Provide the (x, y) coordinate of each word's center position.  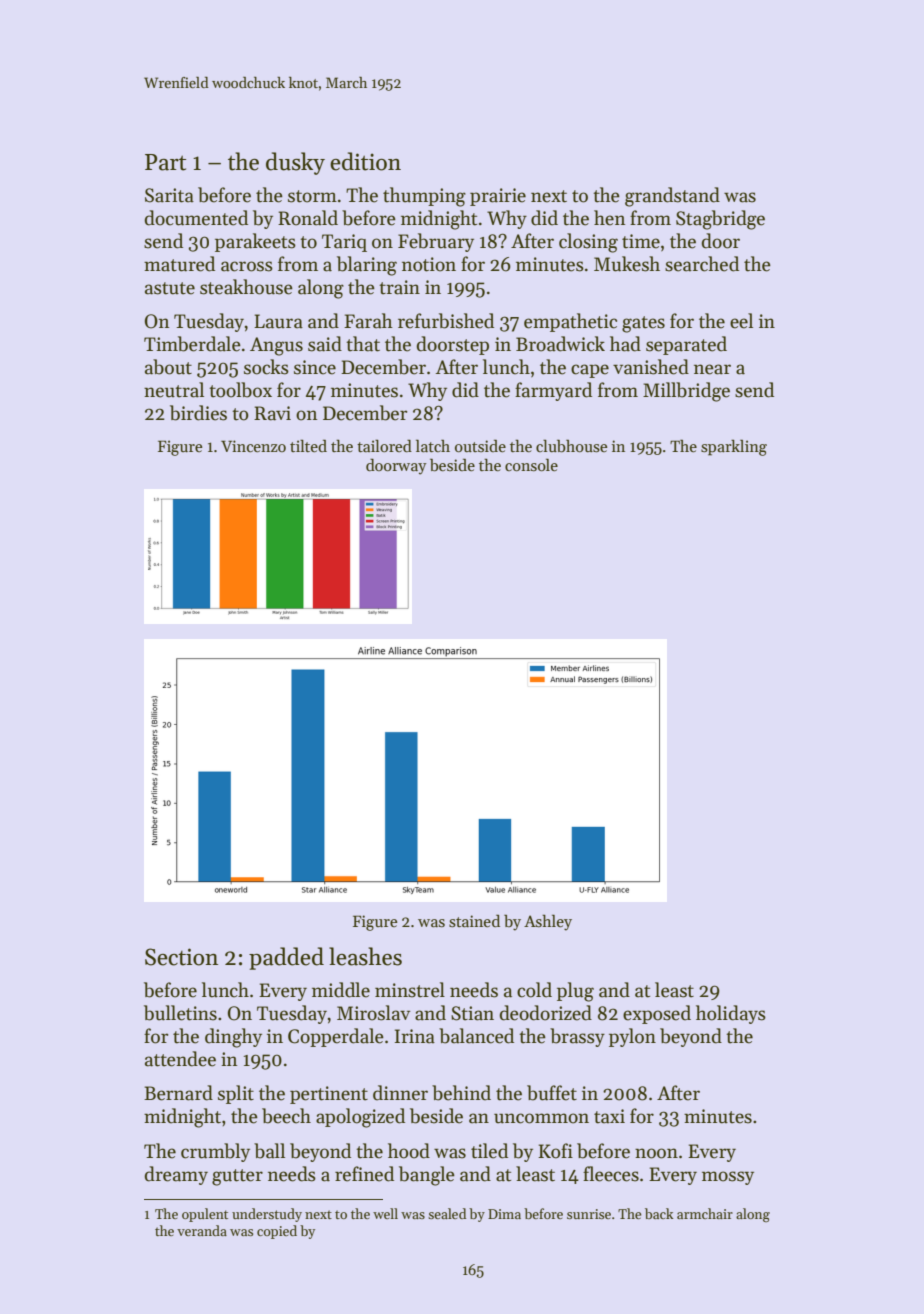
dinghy (233, 1038)
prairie (498, 197)
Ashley (548, 922)
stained (474, 921)
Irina (415, 1036)
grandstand (672, 197)
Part (165, 162)
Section (181, 957)
